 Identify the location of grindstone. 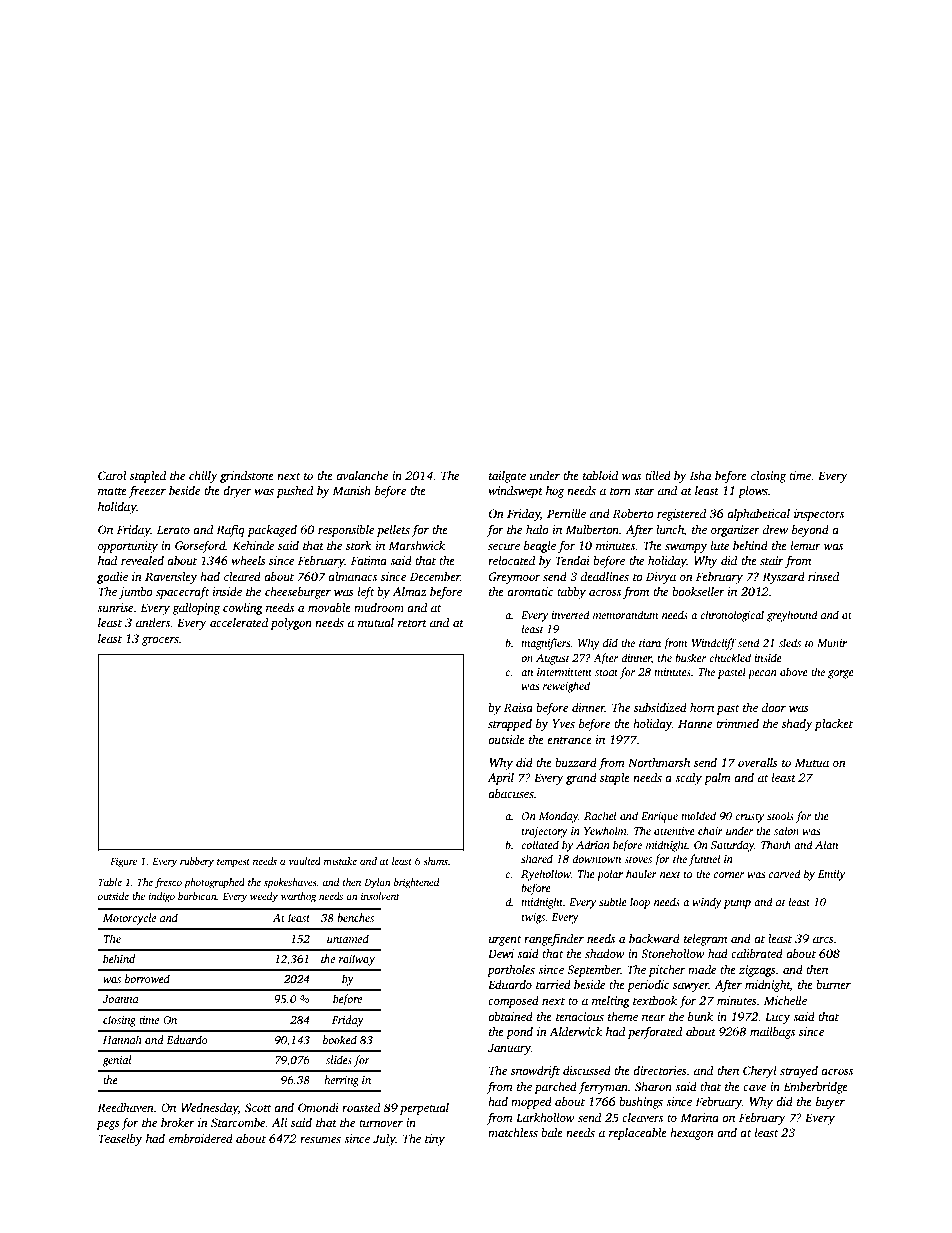
(247, 477).
